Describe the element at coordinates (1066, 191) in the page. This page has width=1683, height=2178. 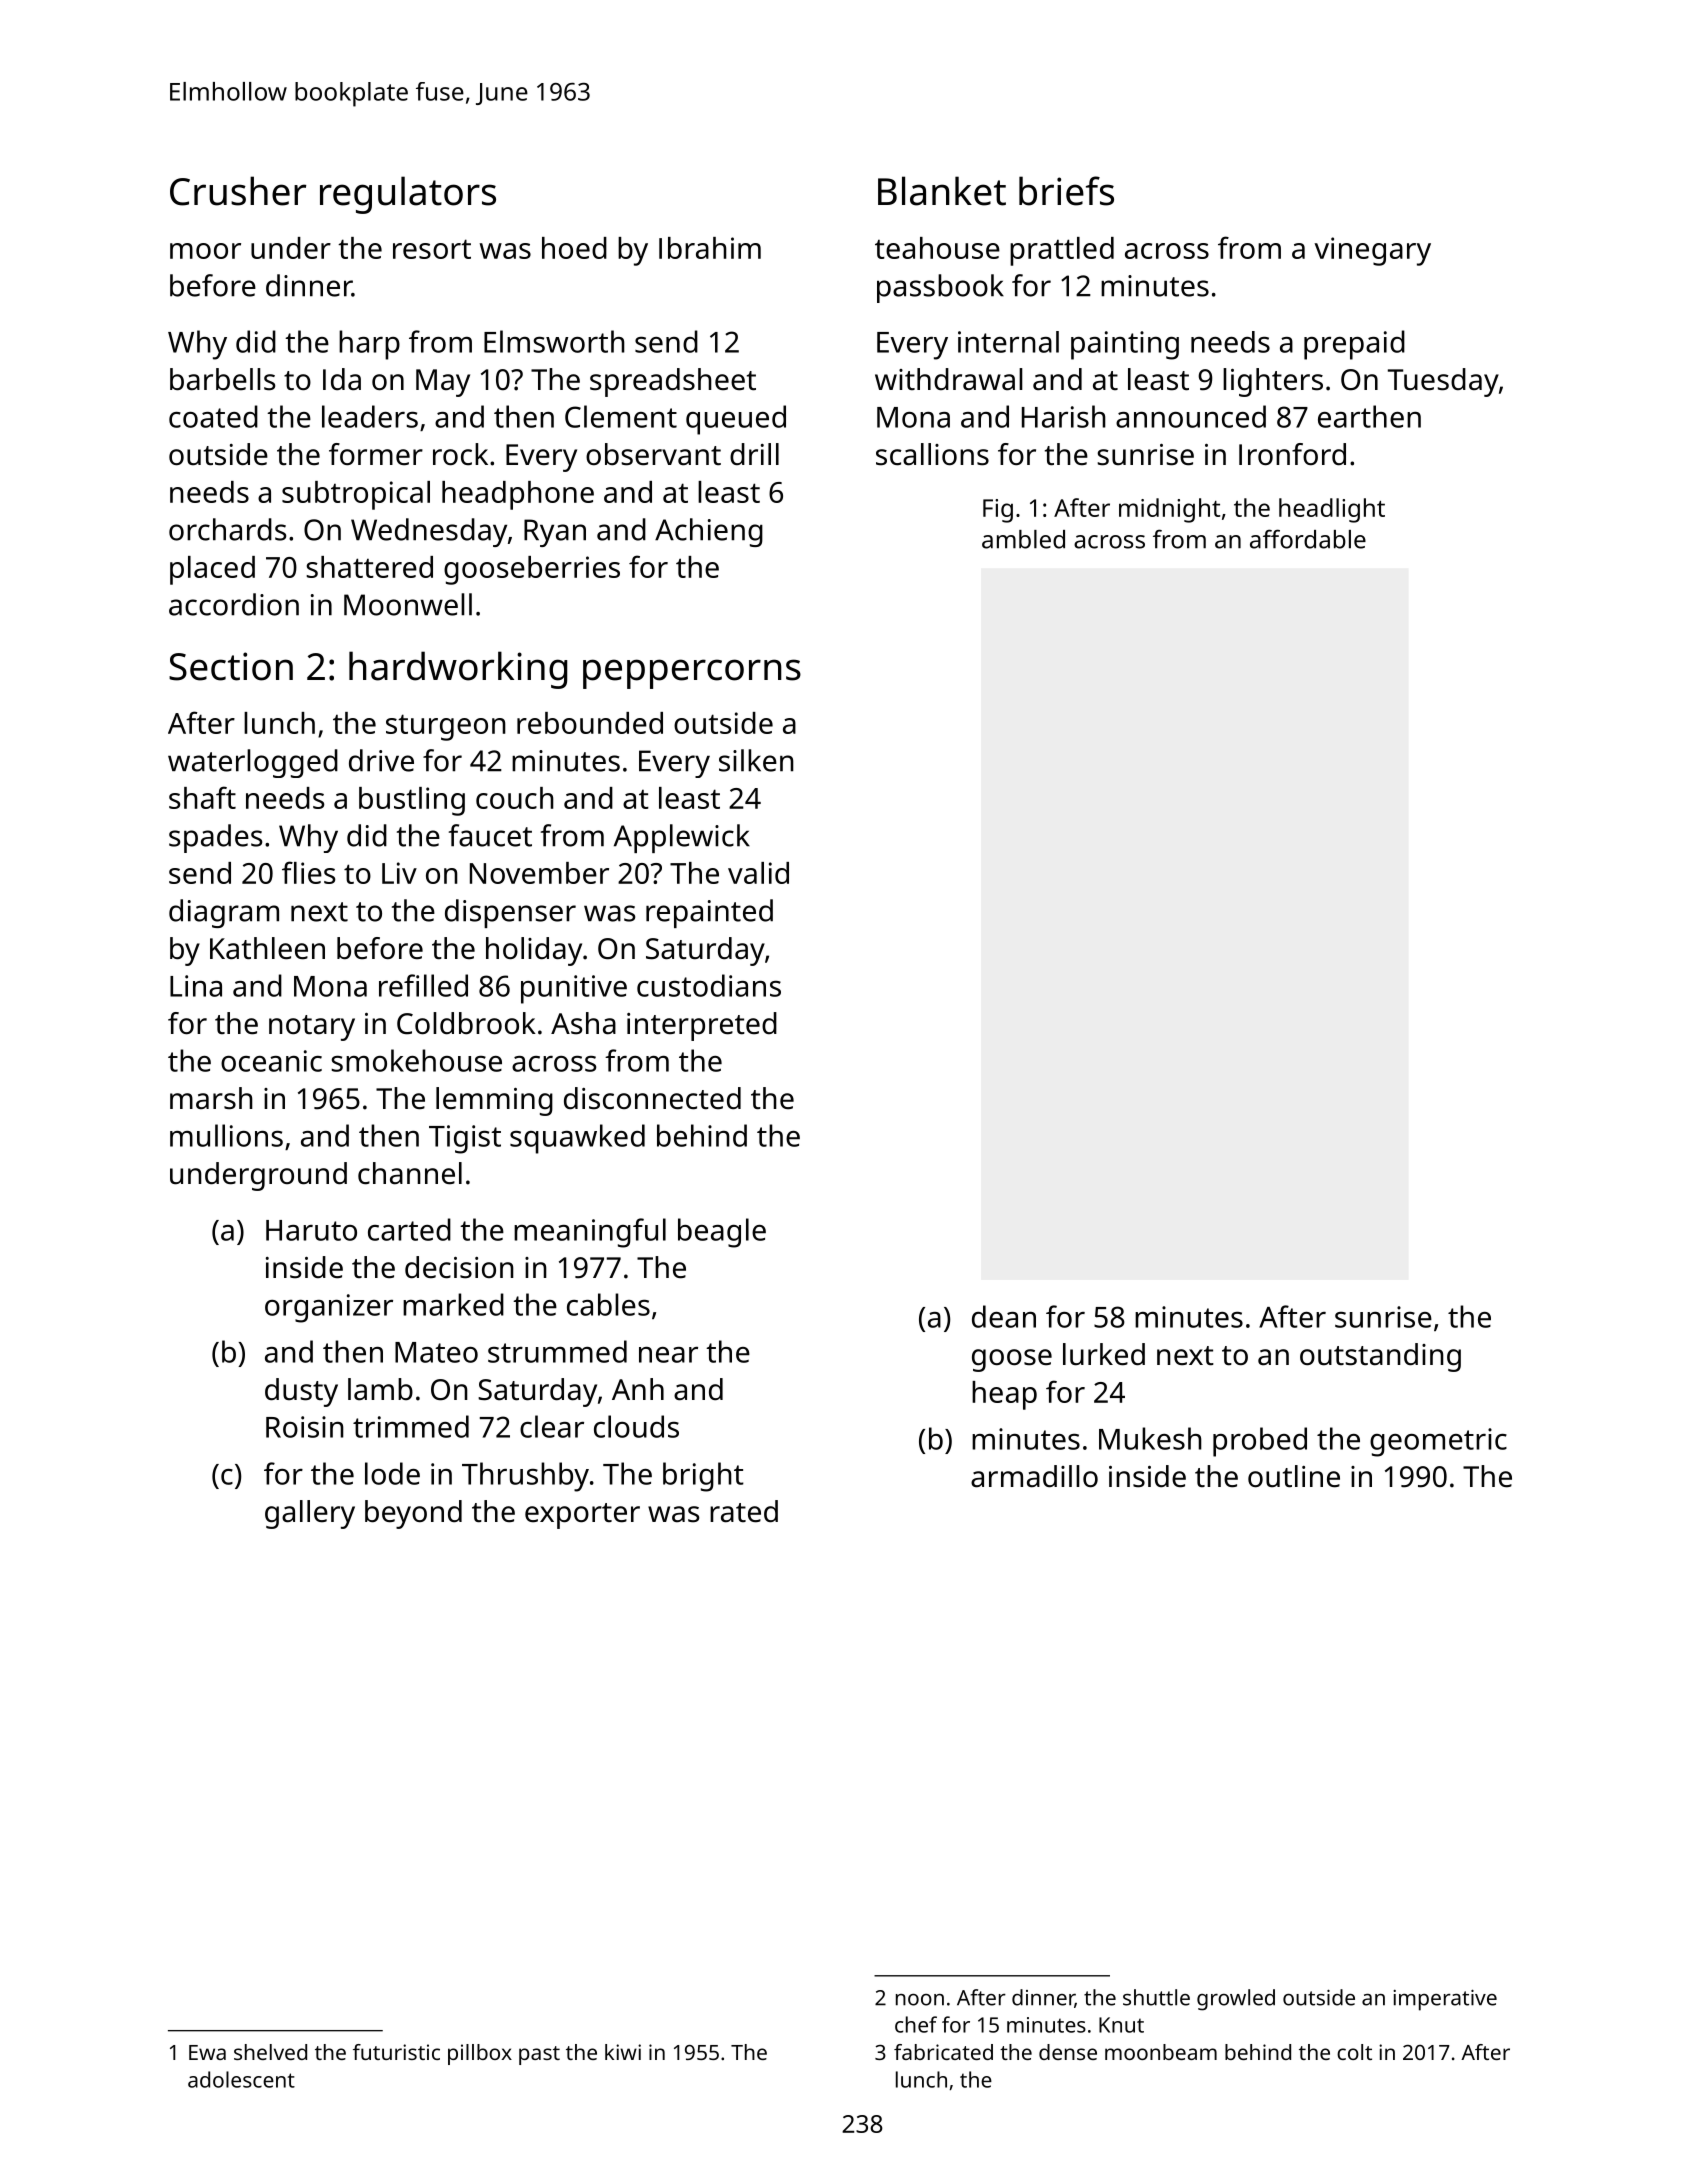
I see `briefs` at that location.
